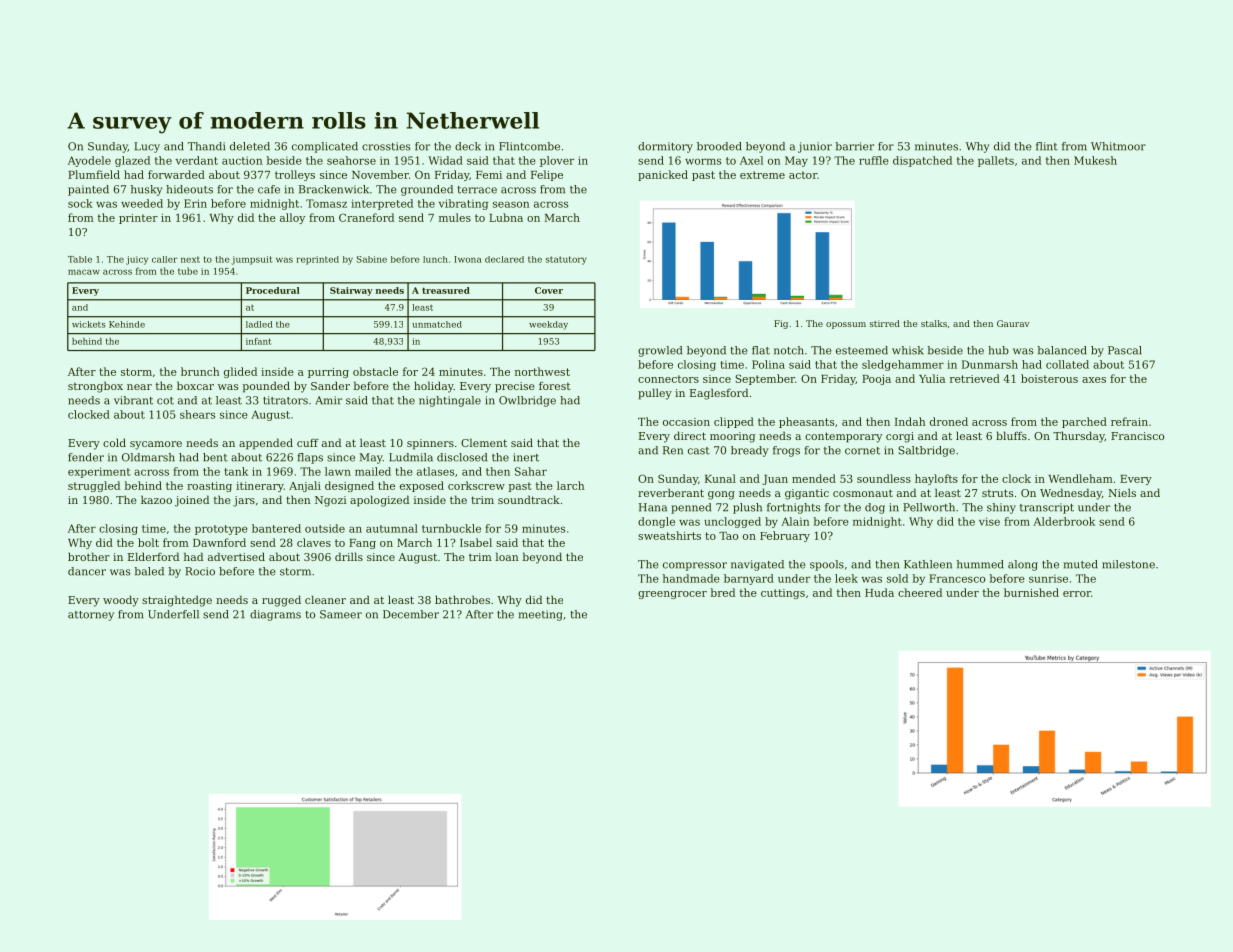 This screenshot has height=952, width=1233. What do you see at coordinates (250, 146) in the screenshot?
I see `deleted` at bounding box center [250, 146].
